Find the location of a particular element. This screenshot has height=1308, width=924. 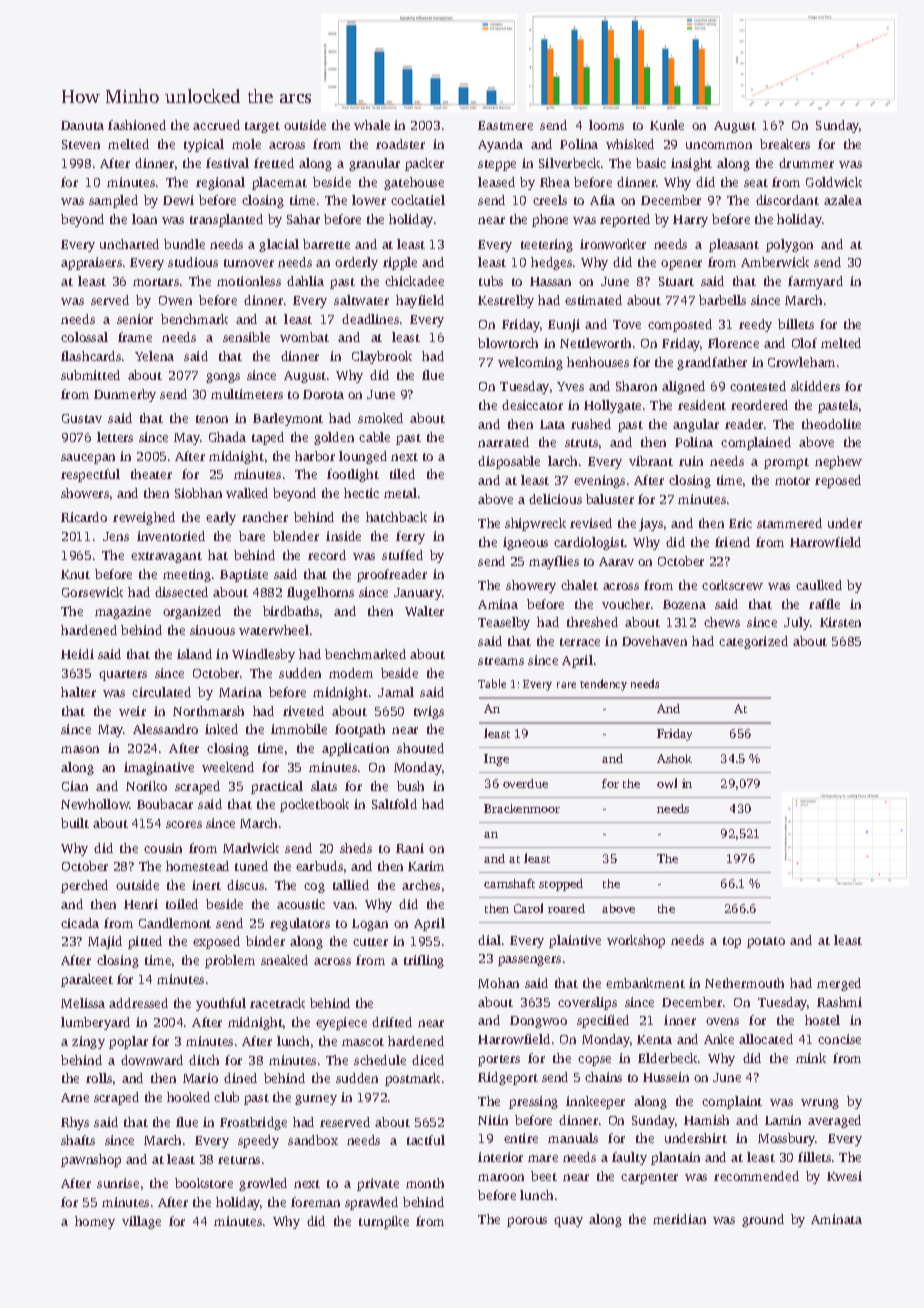

letters is located at coordinates (115, 437).
